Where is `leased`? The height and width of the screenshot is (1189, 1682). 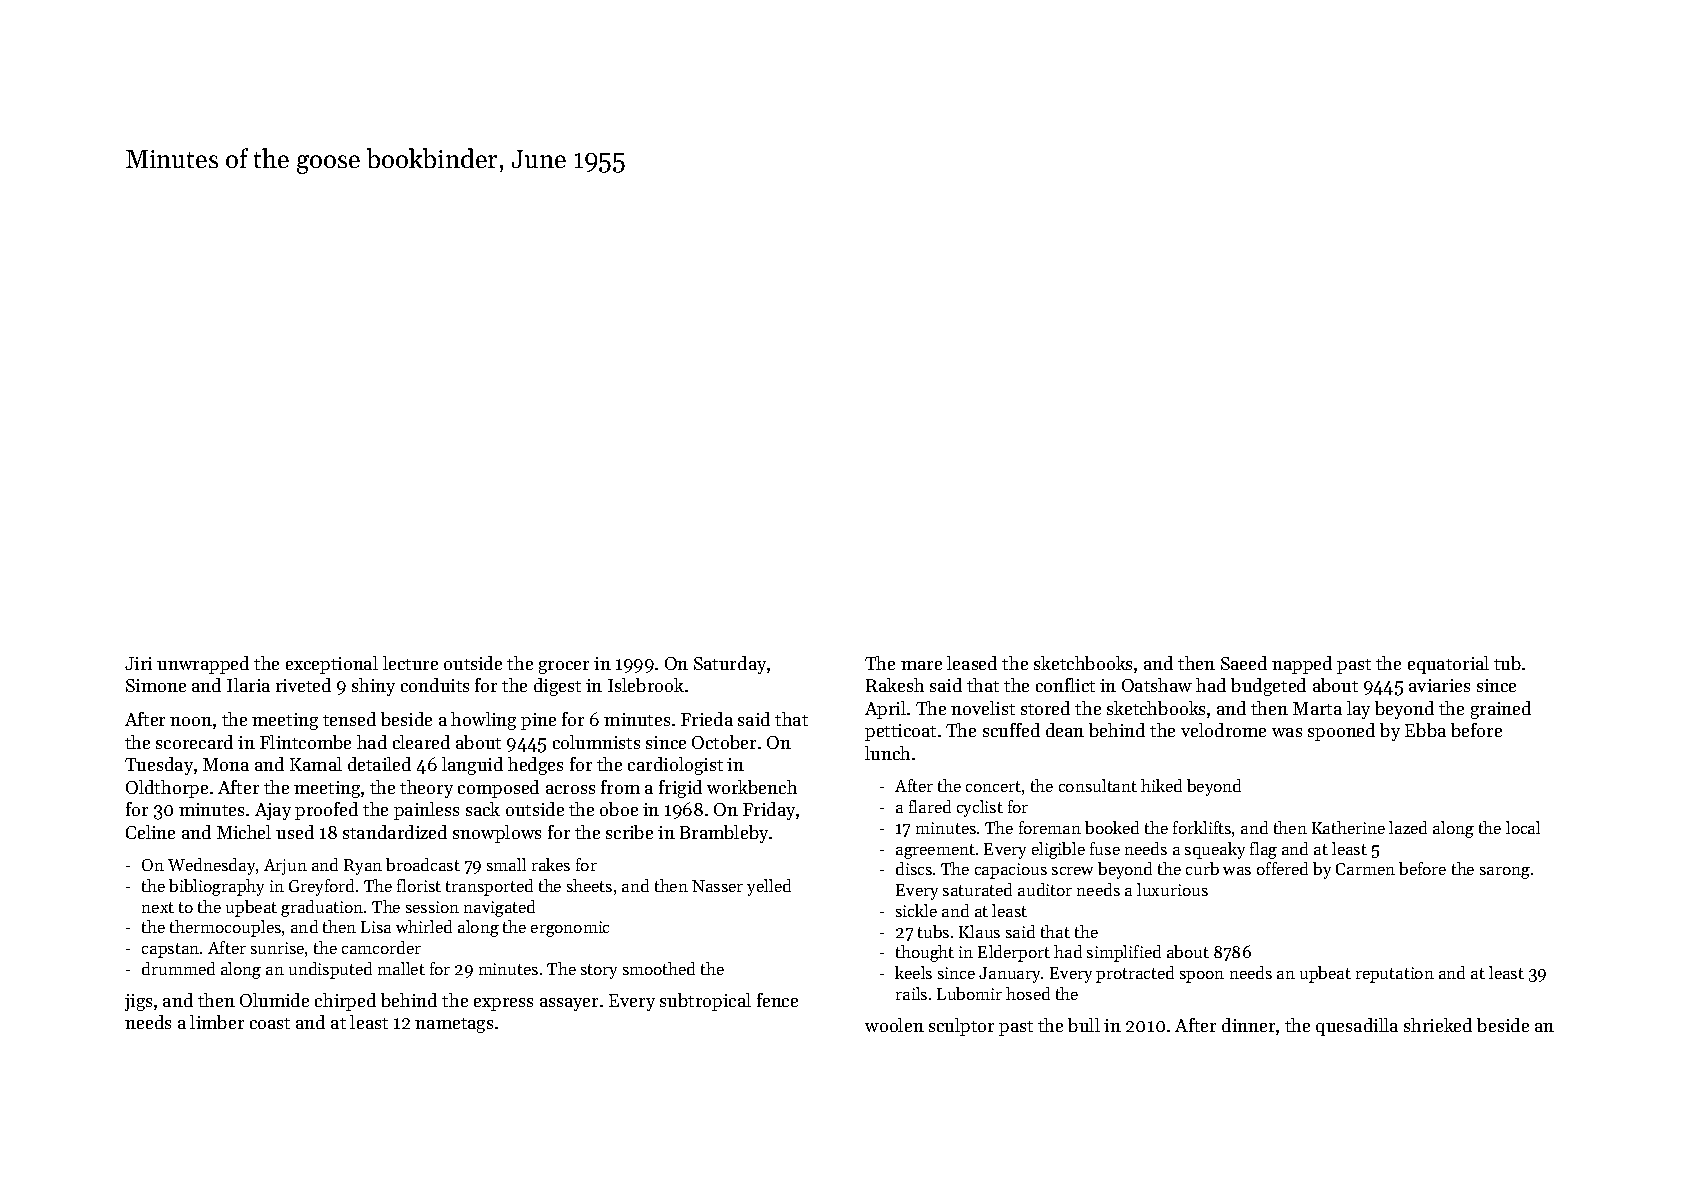 leased is located at coordinates (972, 663).
